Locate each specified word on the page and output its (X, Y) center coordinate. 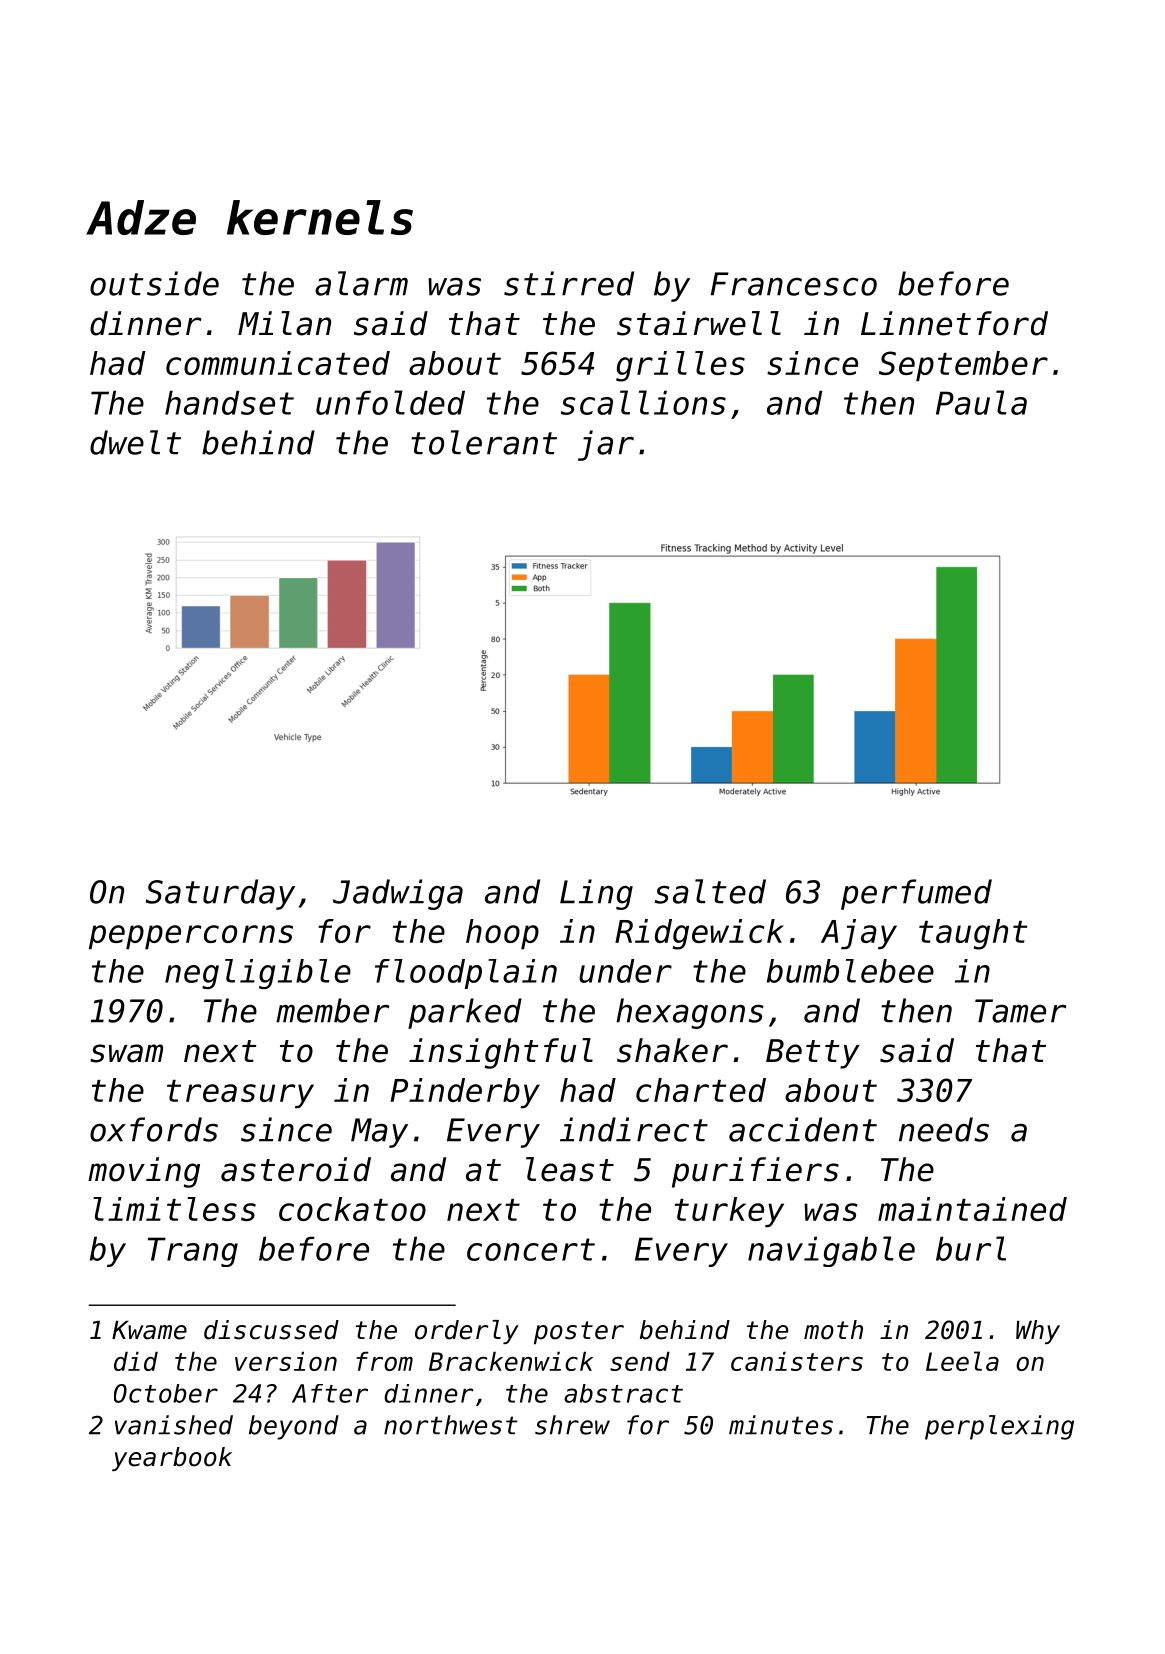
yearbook (172, 1459)
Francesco (794, 284)
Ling (596, 894)
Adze (141, 217)
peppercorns (191, 937)
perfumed (916, 894)
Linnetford (954, 323)
